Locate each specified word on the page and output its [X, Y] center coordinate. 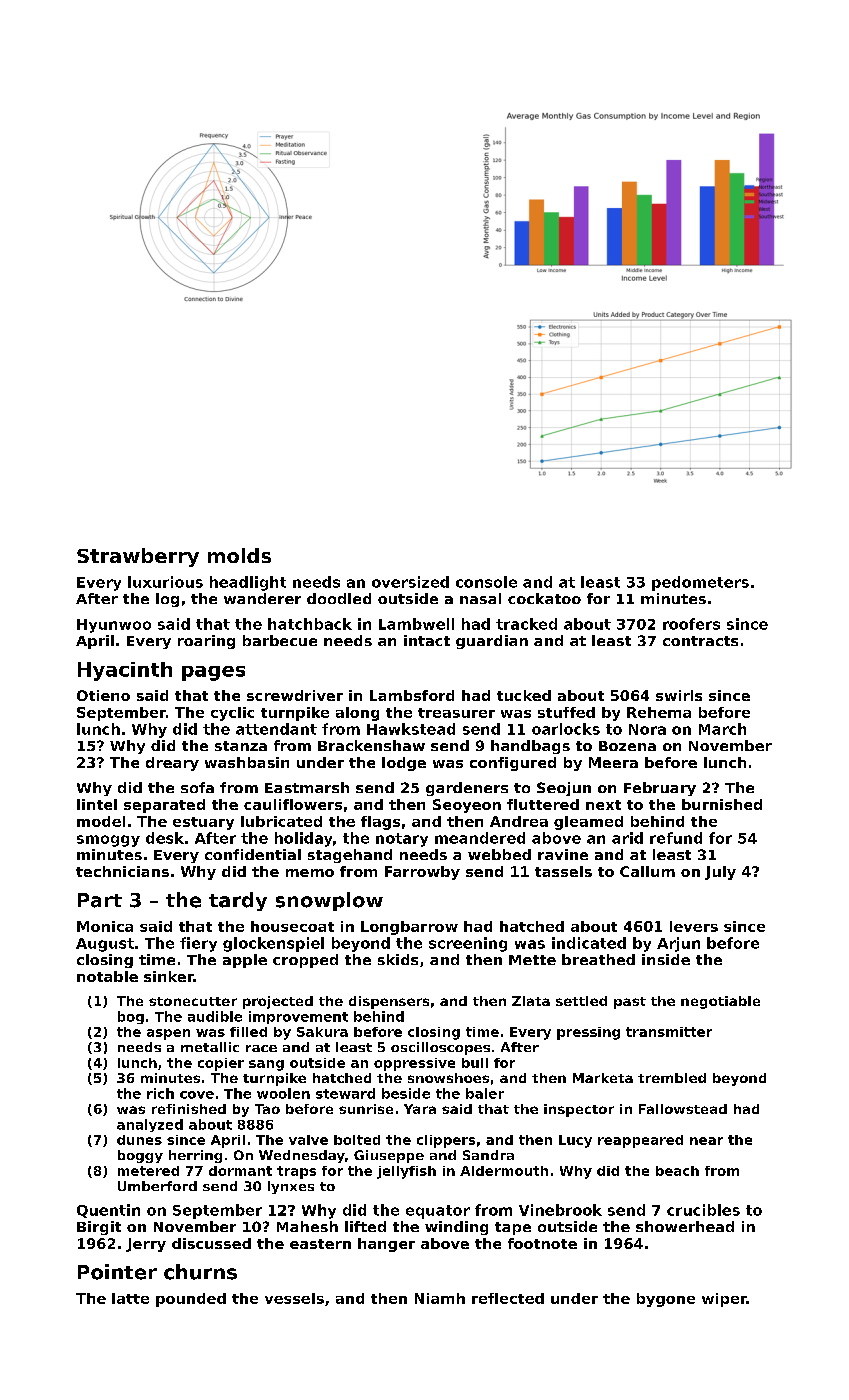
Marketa [603, 1078]
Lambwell [416, 624]
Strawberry [138, 557]
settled [581, 1001]
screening [468, 944]
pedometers [700, 583]
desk [165, 838]
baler [485, 1093]
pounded [191, 1300]
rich [160, 1093]
